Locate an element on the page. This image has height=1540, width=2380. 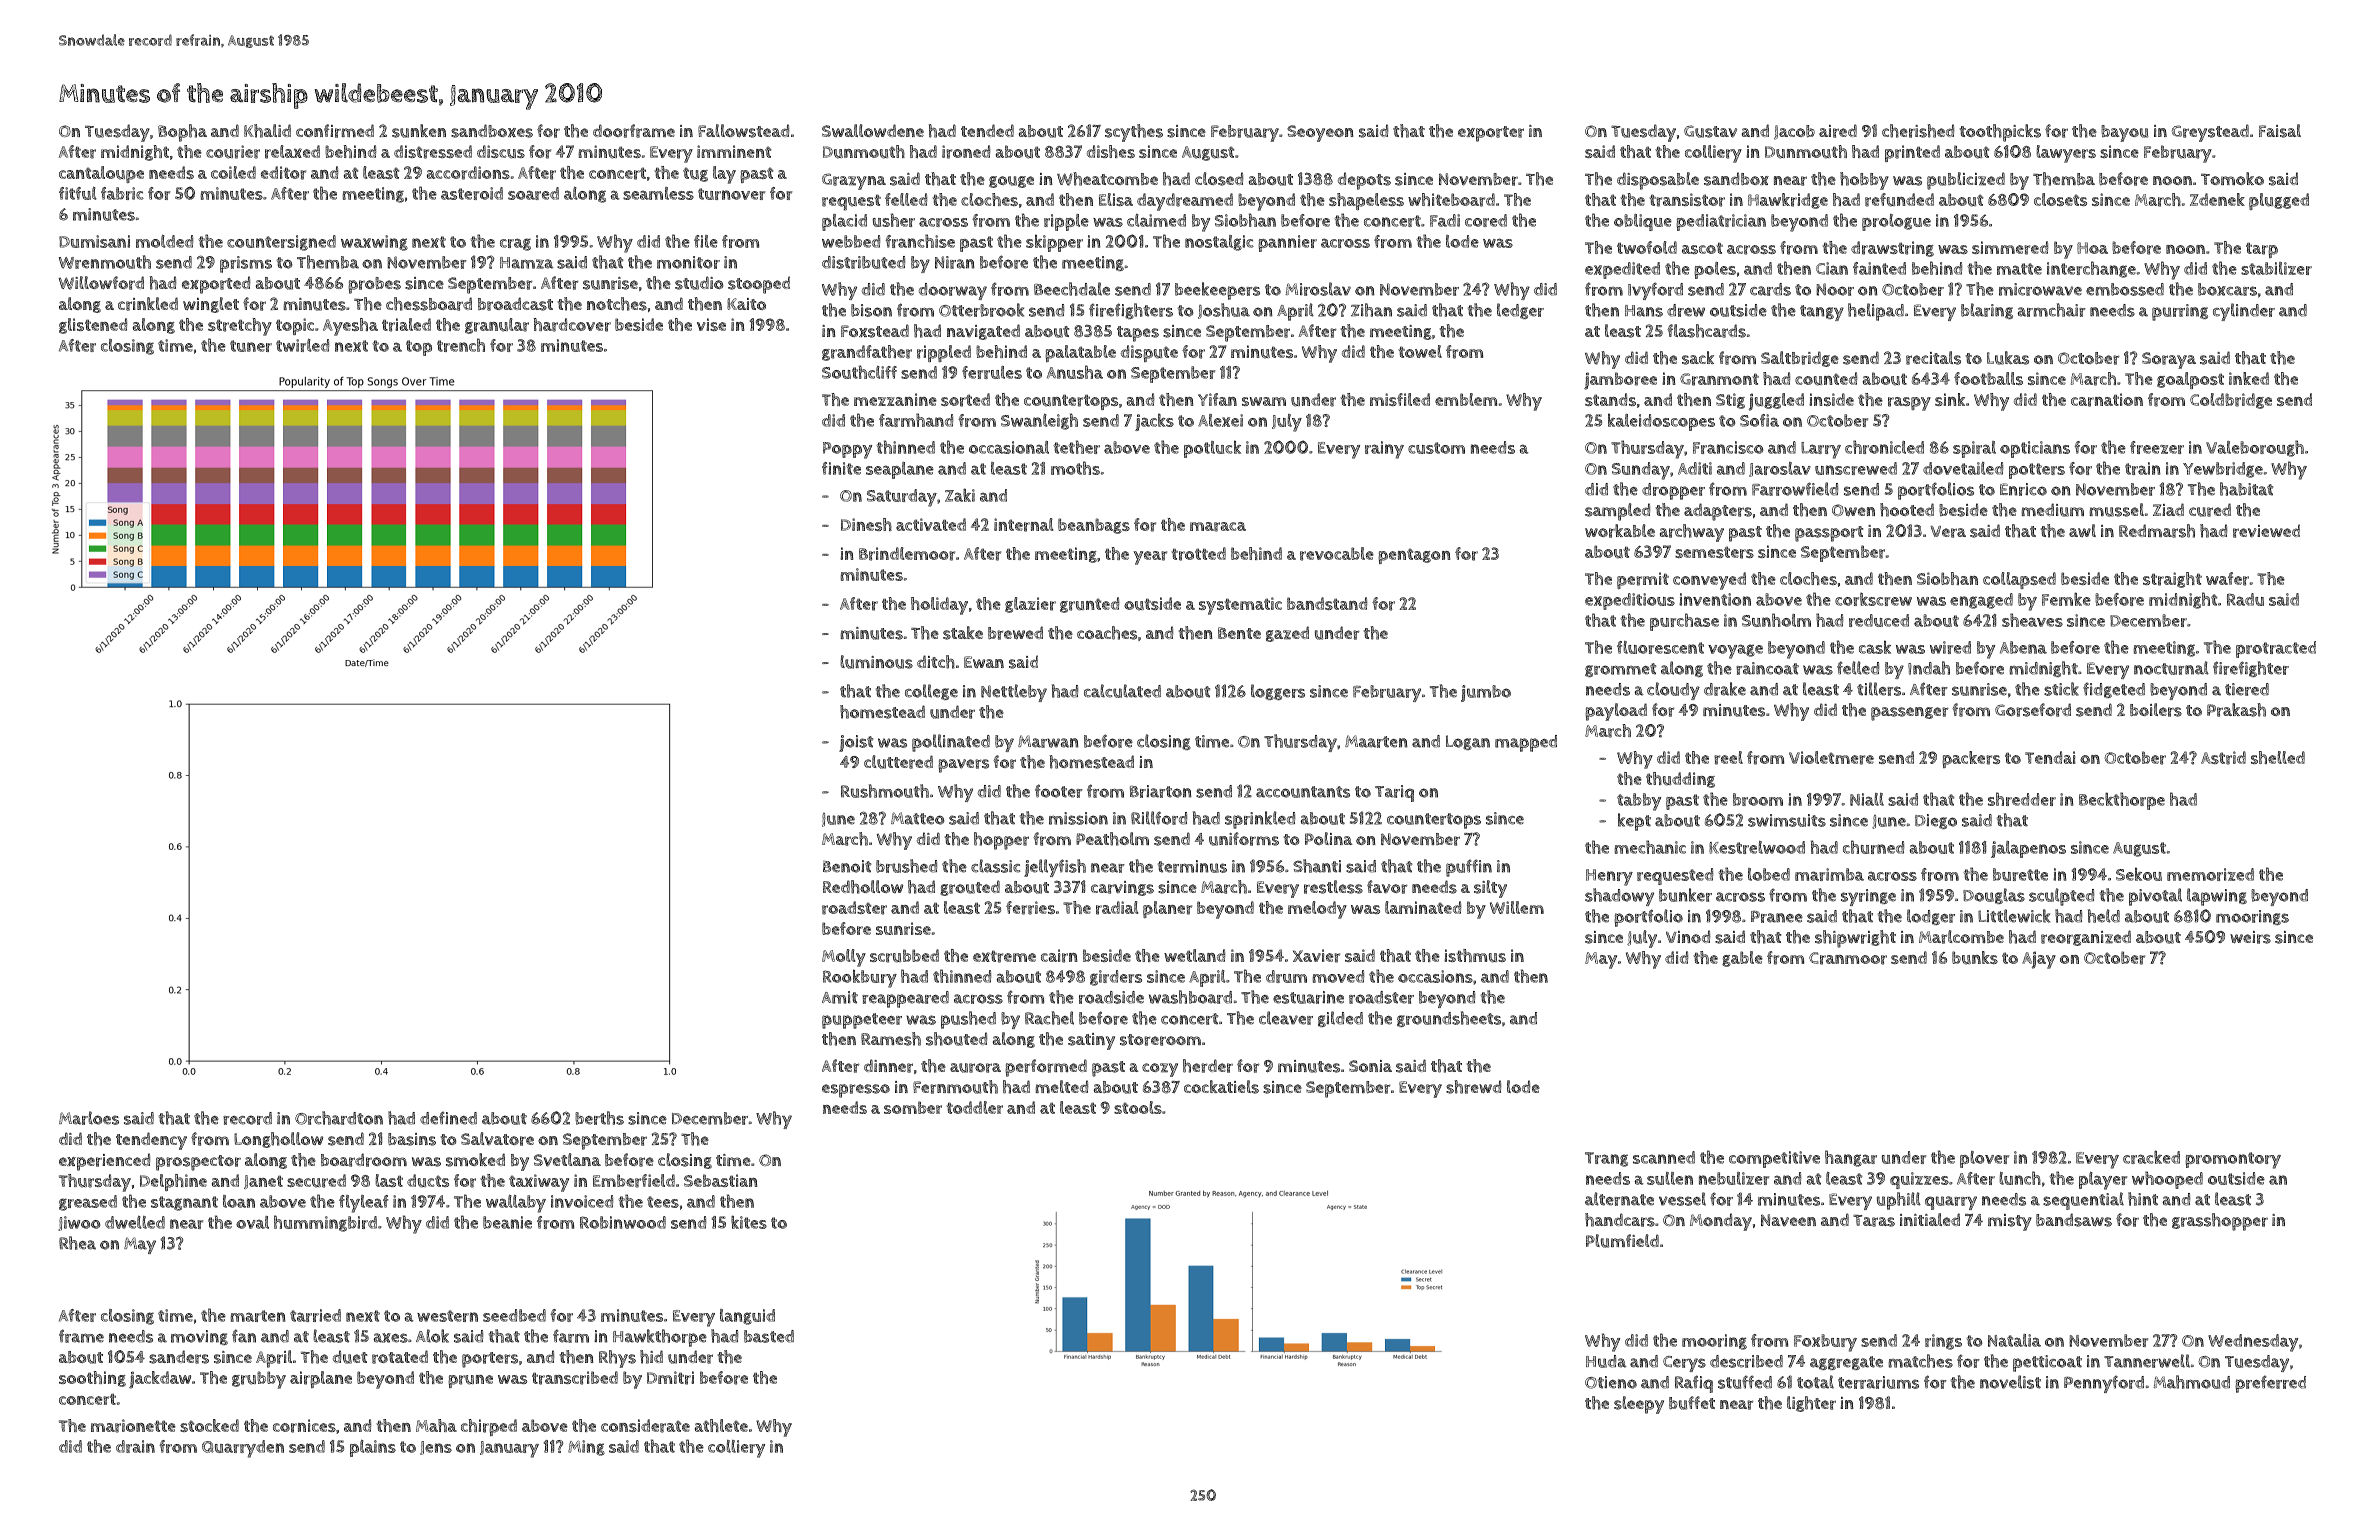
Faisal is located at coordinates (2280, 131).
